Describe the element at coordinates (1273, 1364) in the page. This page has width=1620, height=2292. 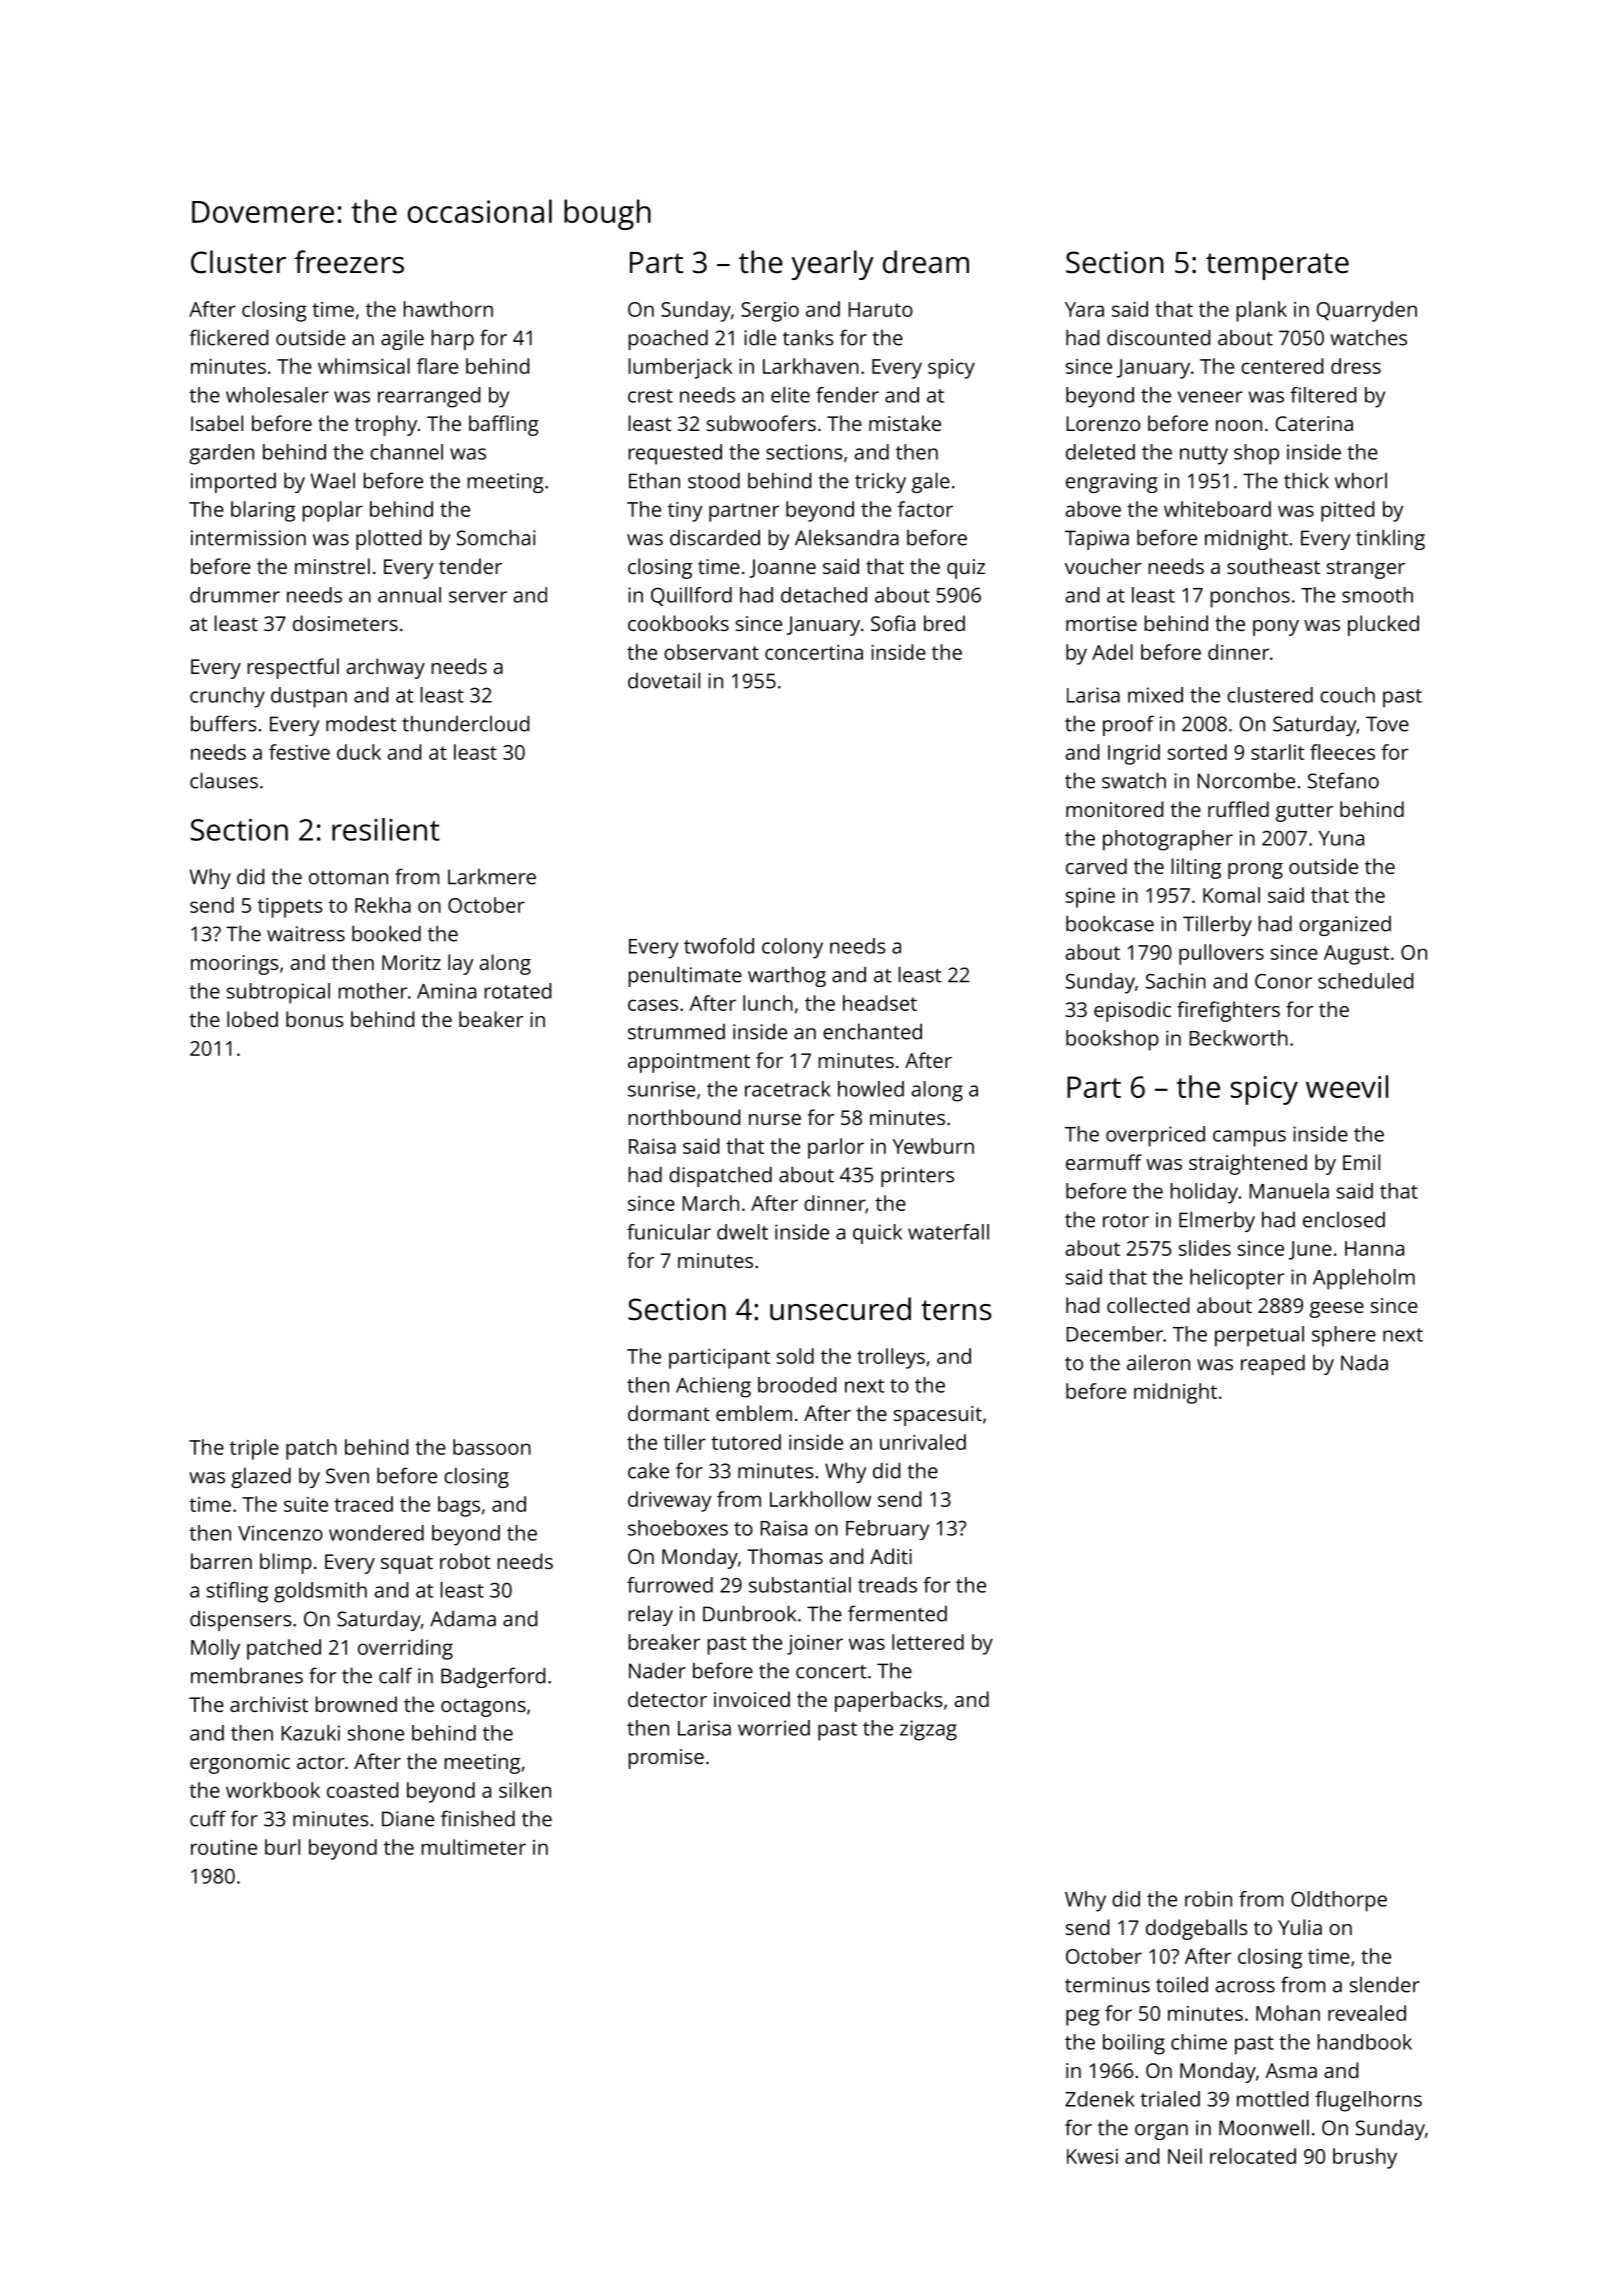
I see `reaped` at that location.
